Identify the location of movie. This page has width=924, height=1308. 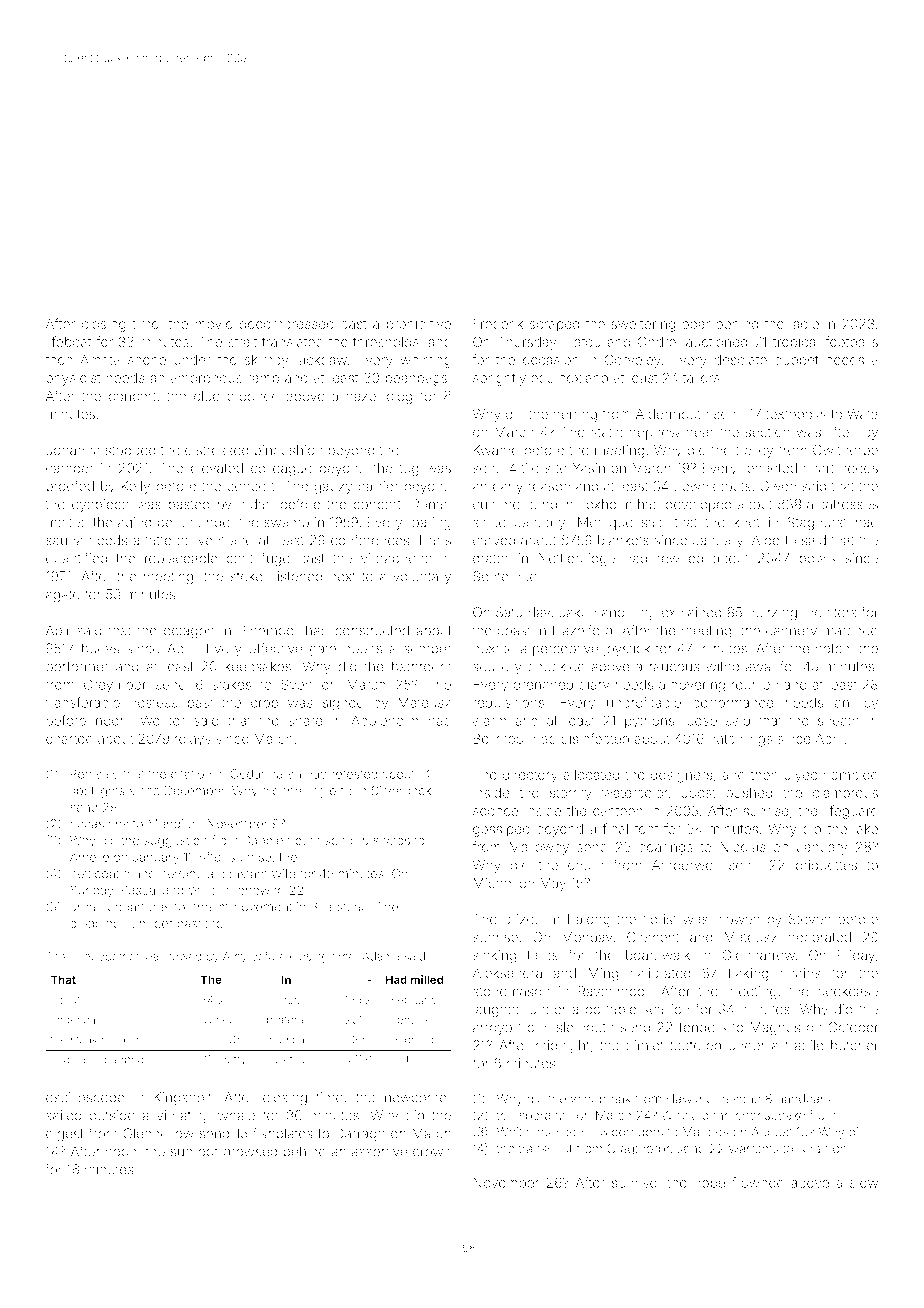
(214, 323).
